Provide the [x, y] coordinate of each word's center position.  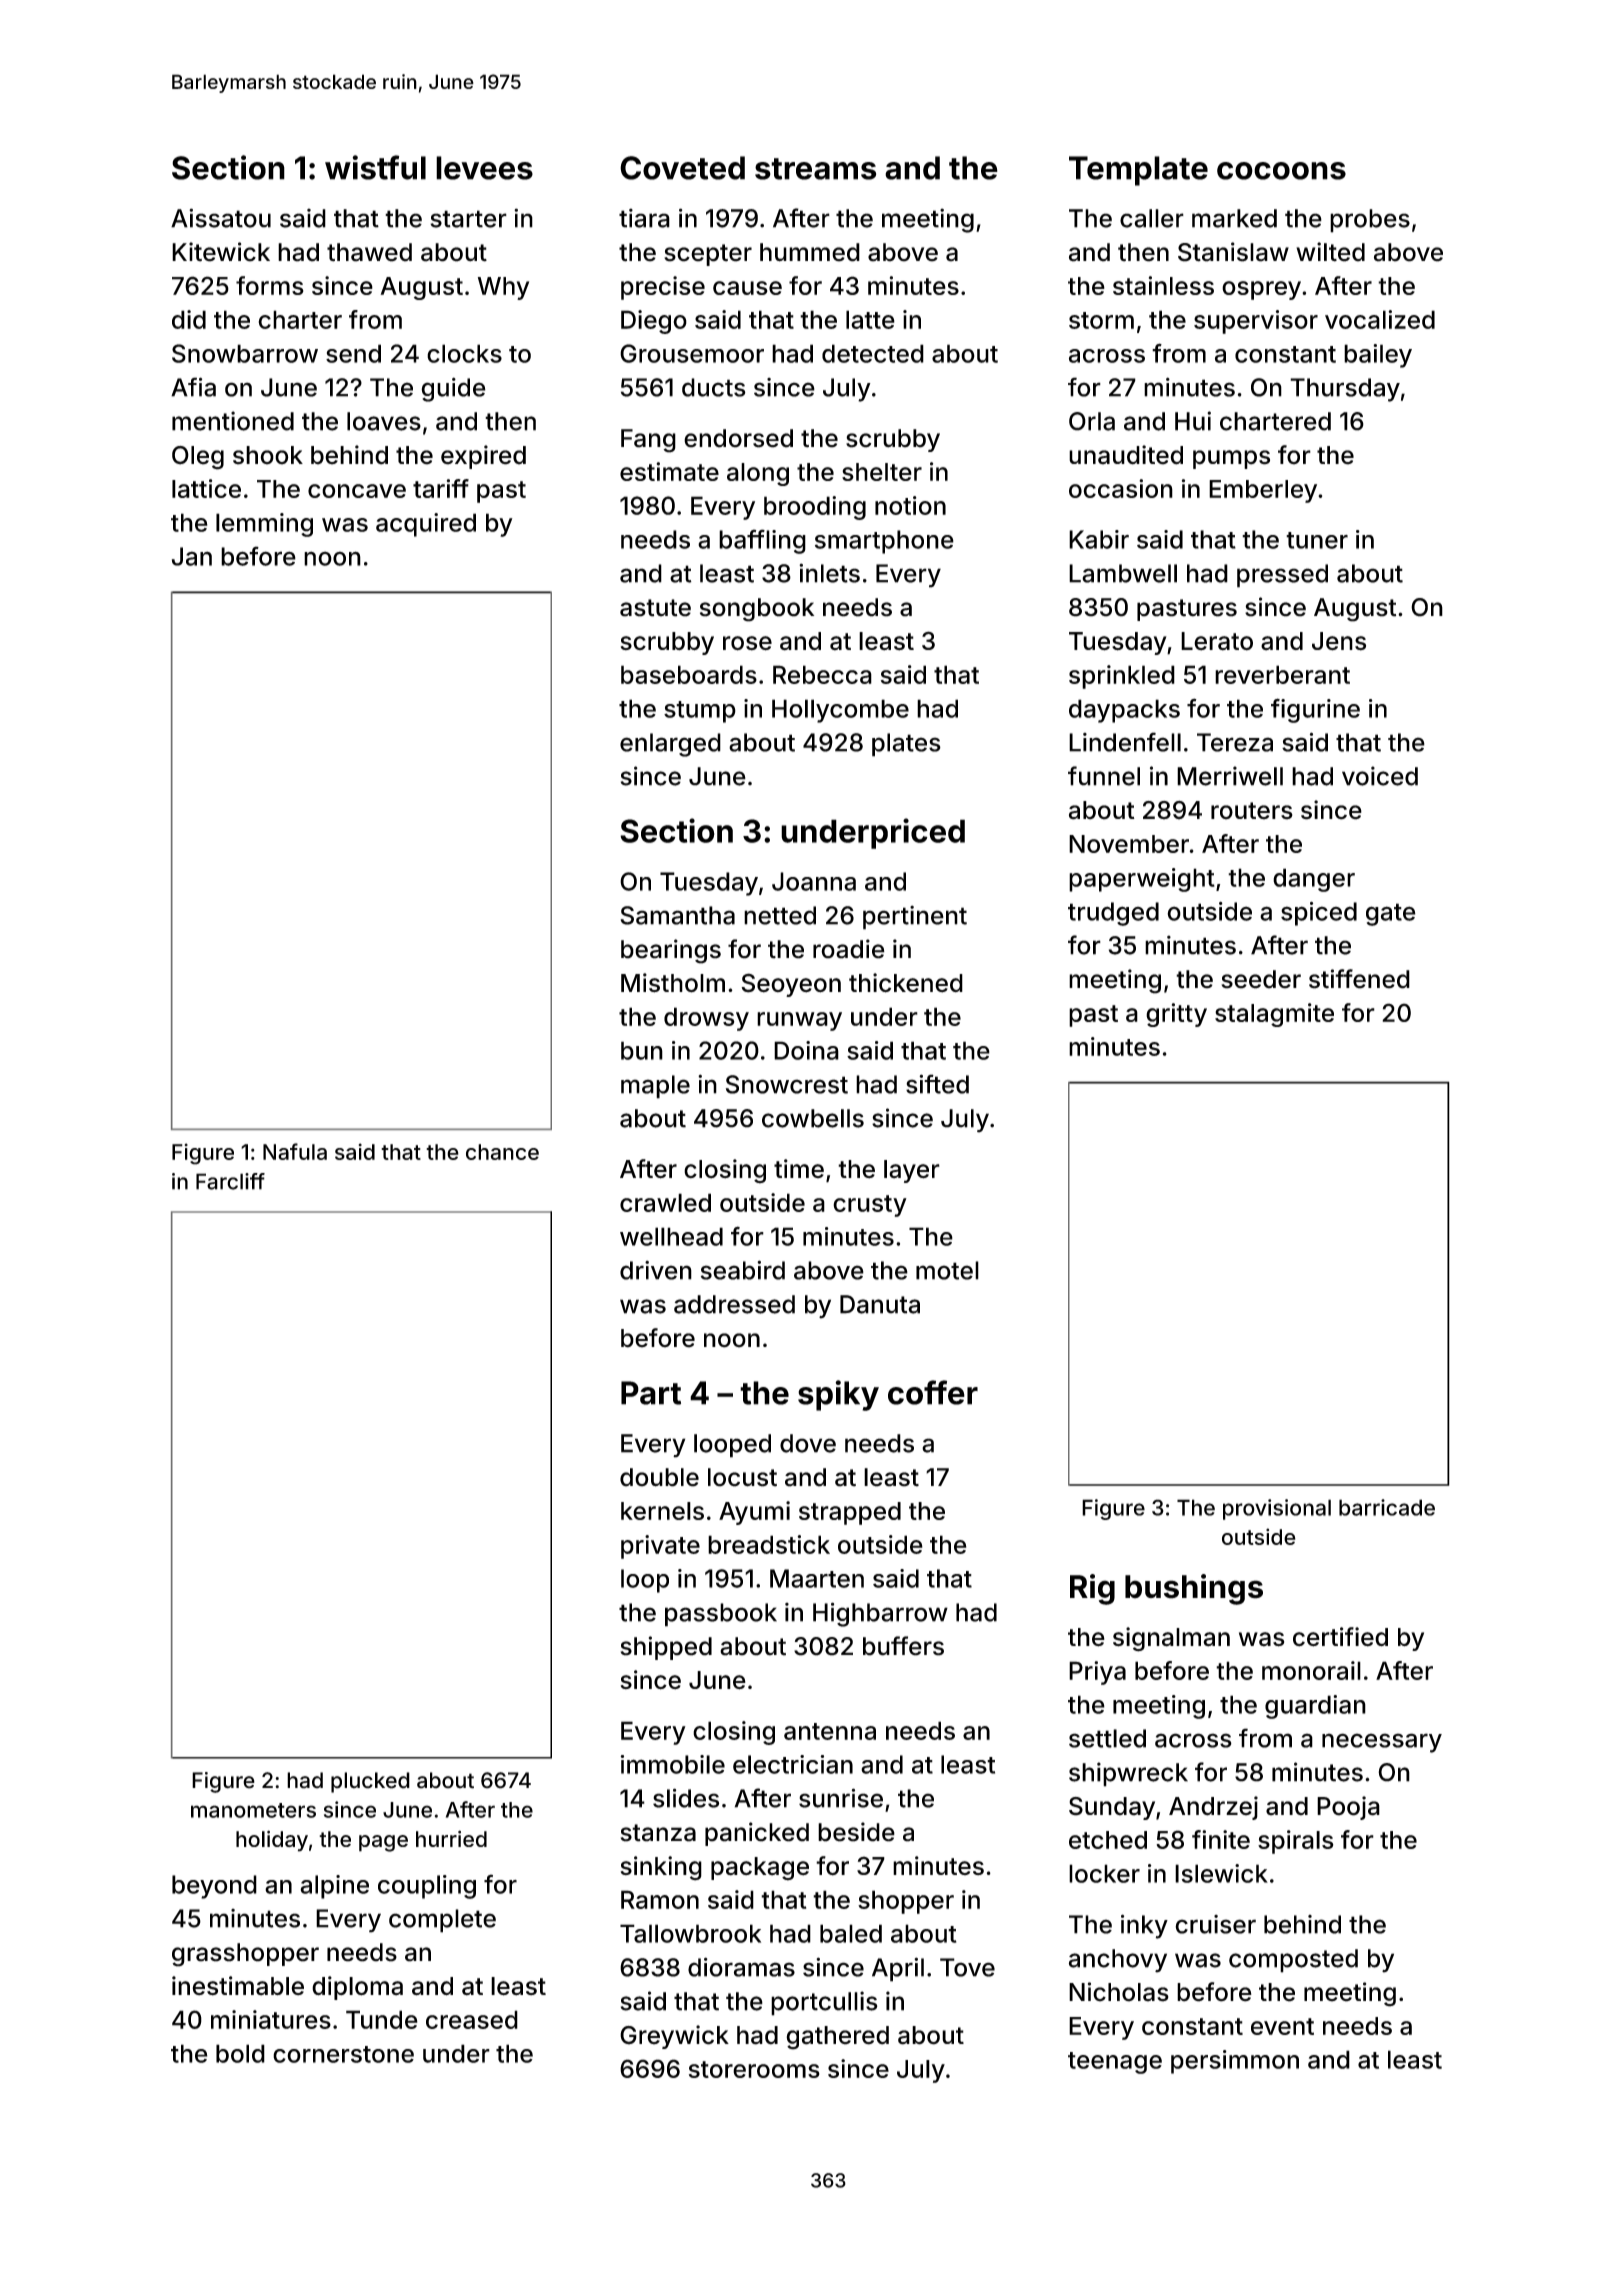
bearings [671, 951]
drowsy [706, 1019]
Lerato [1217, 641]
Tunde [382, 2019]
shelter [882, 472]
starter [468, 219]
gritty [1176, 1015]
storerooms [754, 2069]
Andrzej [1213, 1808]
